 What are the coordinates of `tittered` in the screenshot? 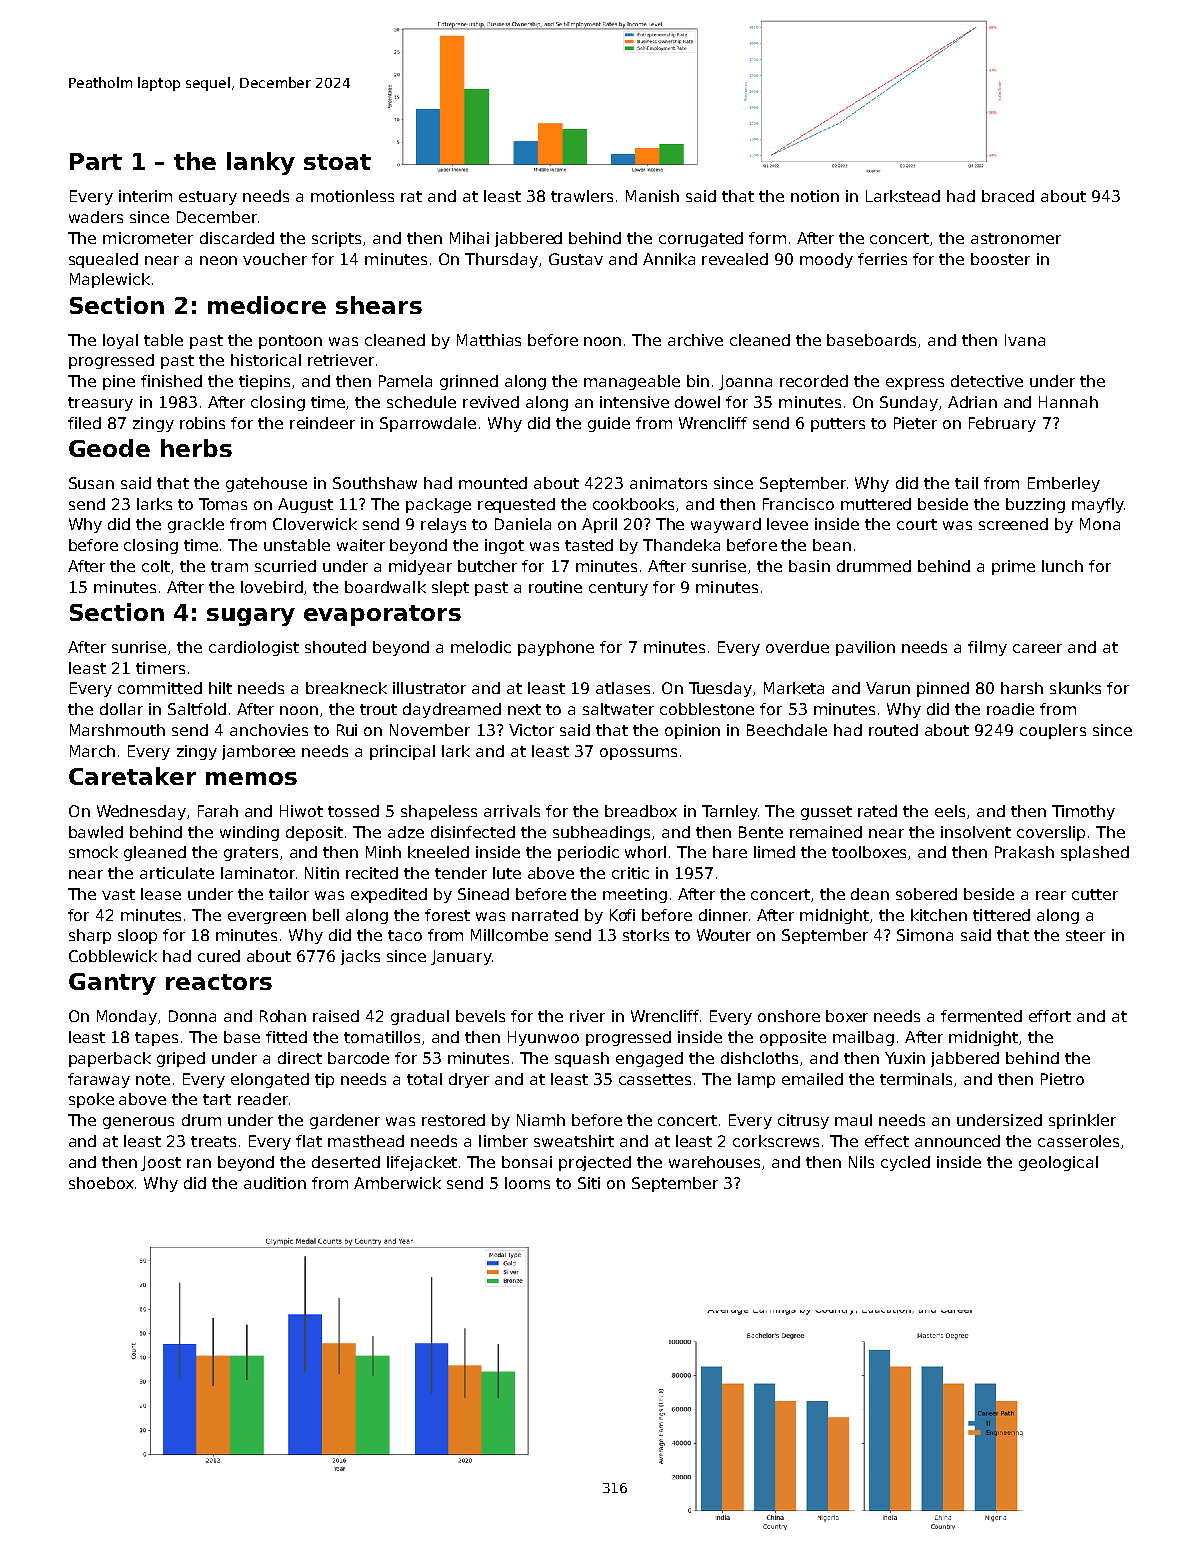 It's located at (1001, 915).
